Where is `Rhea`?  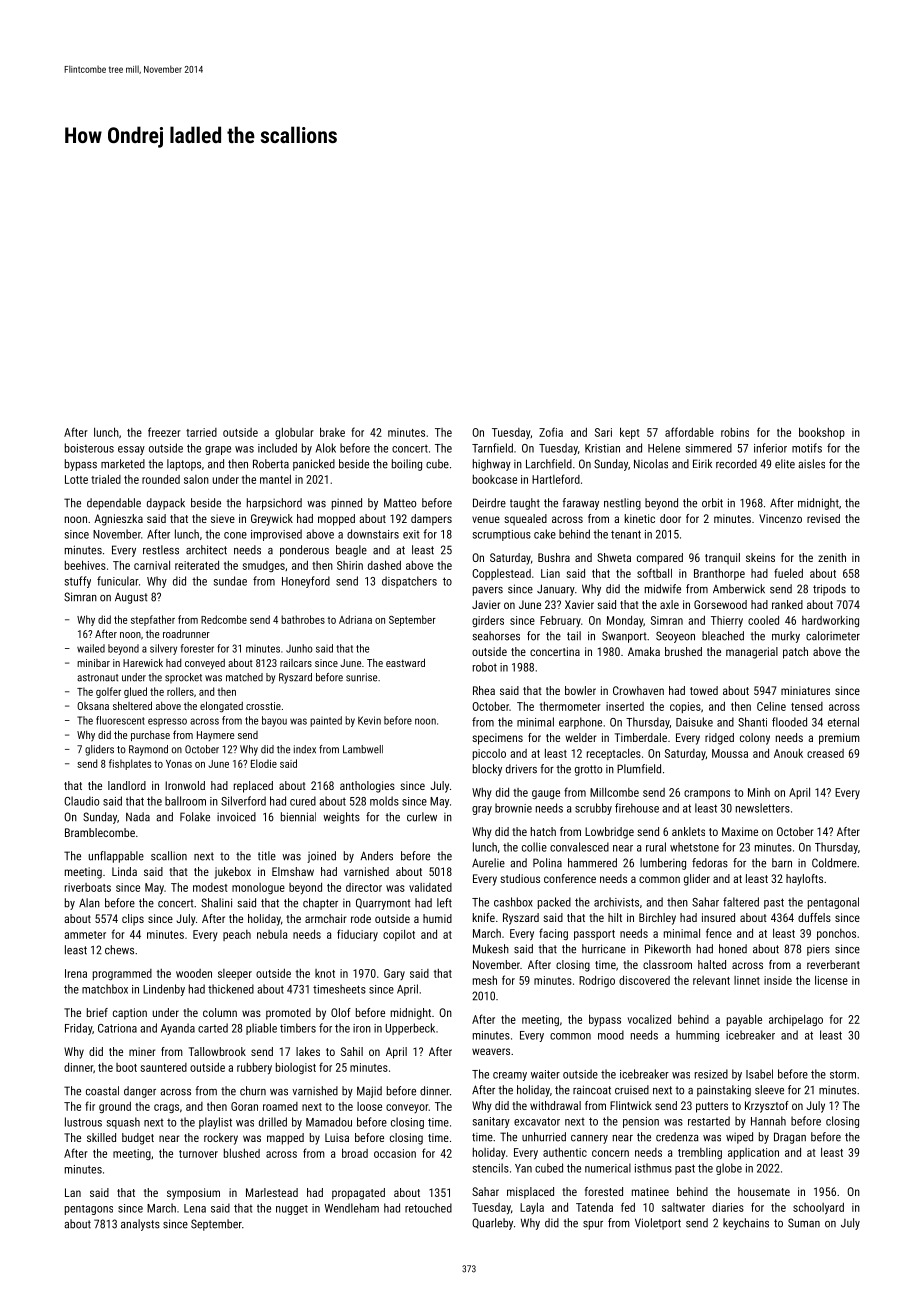 Rhea is located at coordinates (484, 690).
